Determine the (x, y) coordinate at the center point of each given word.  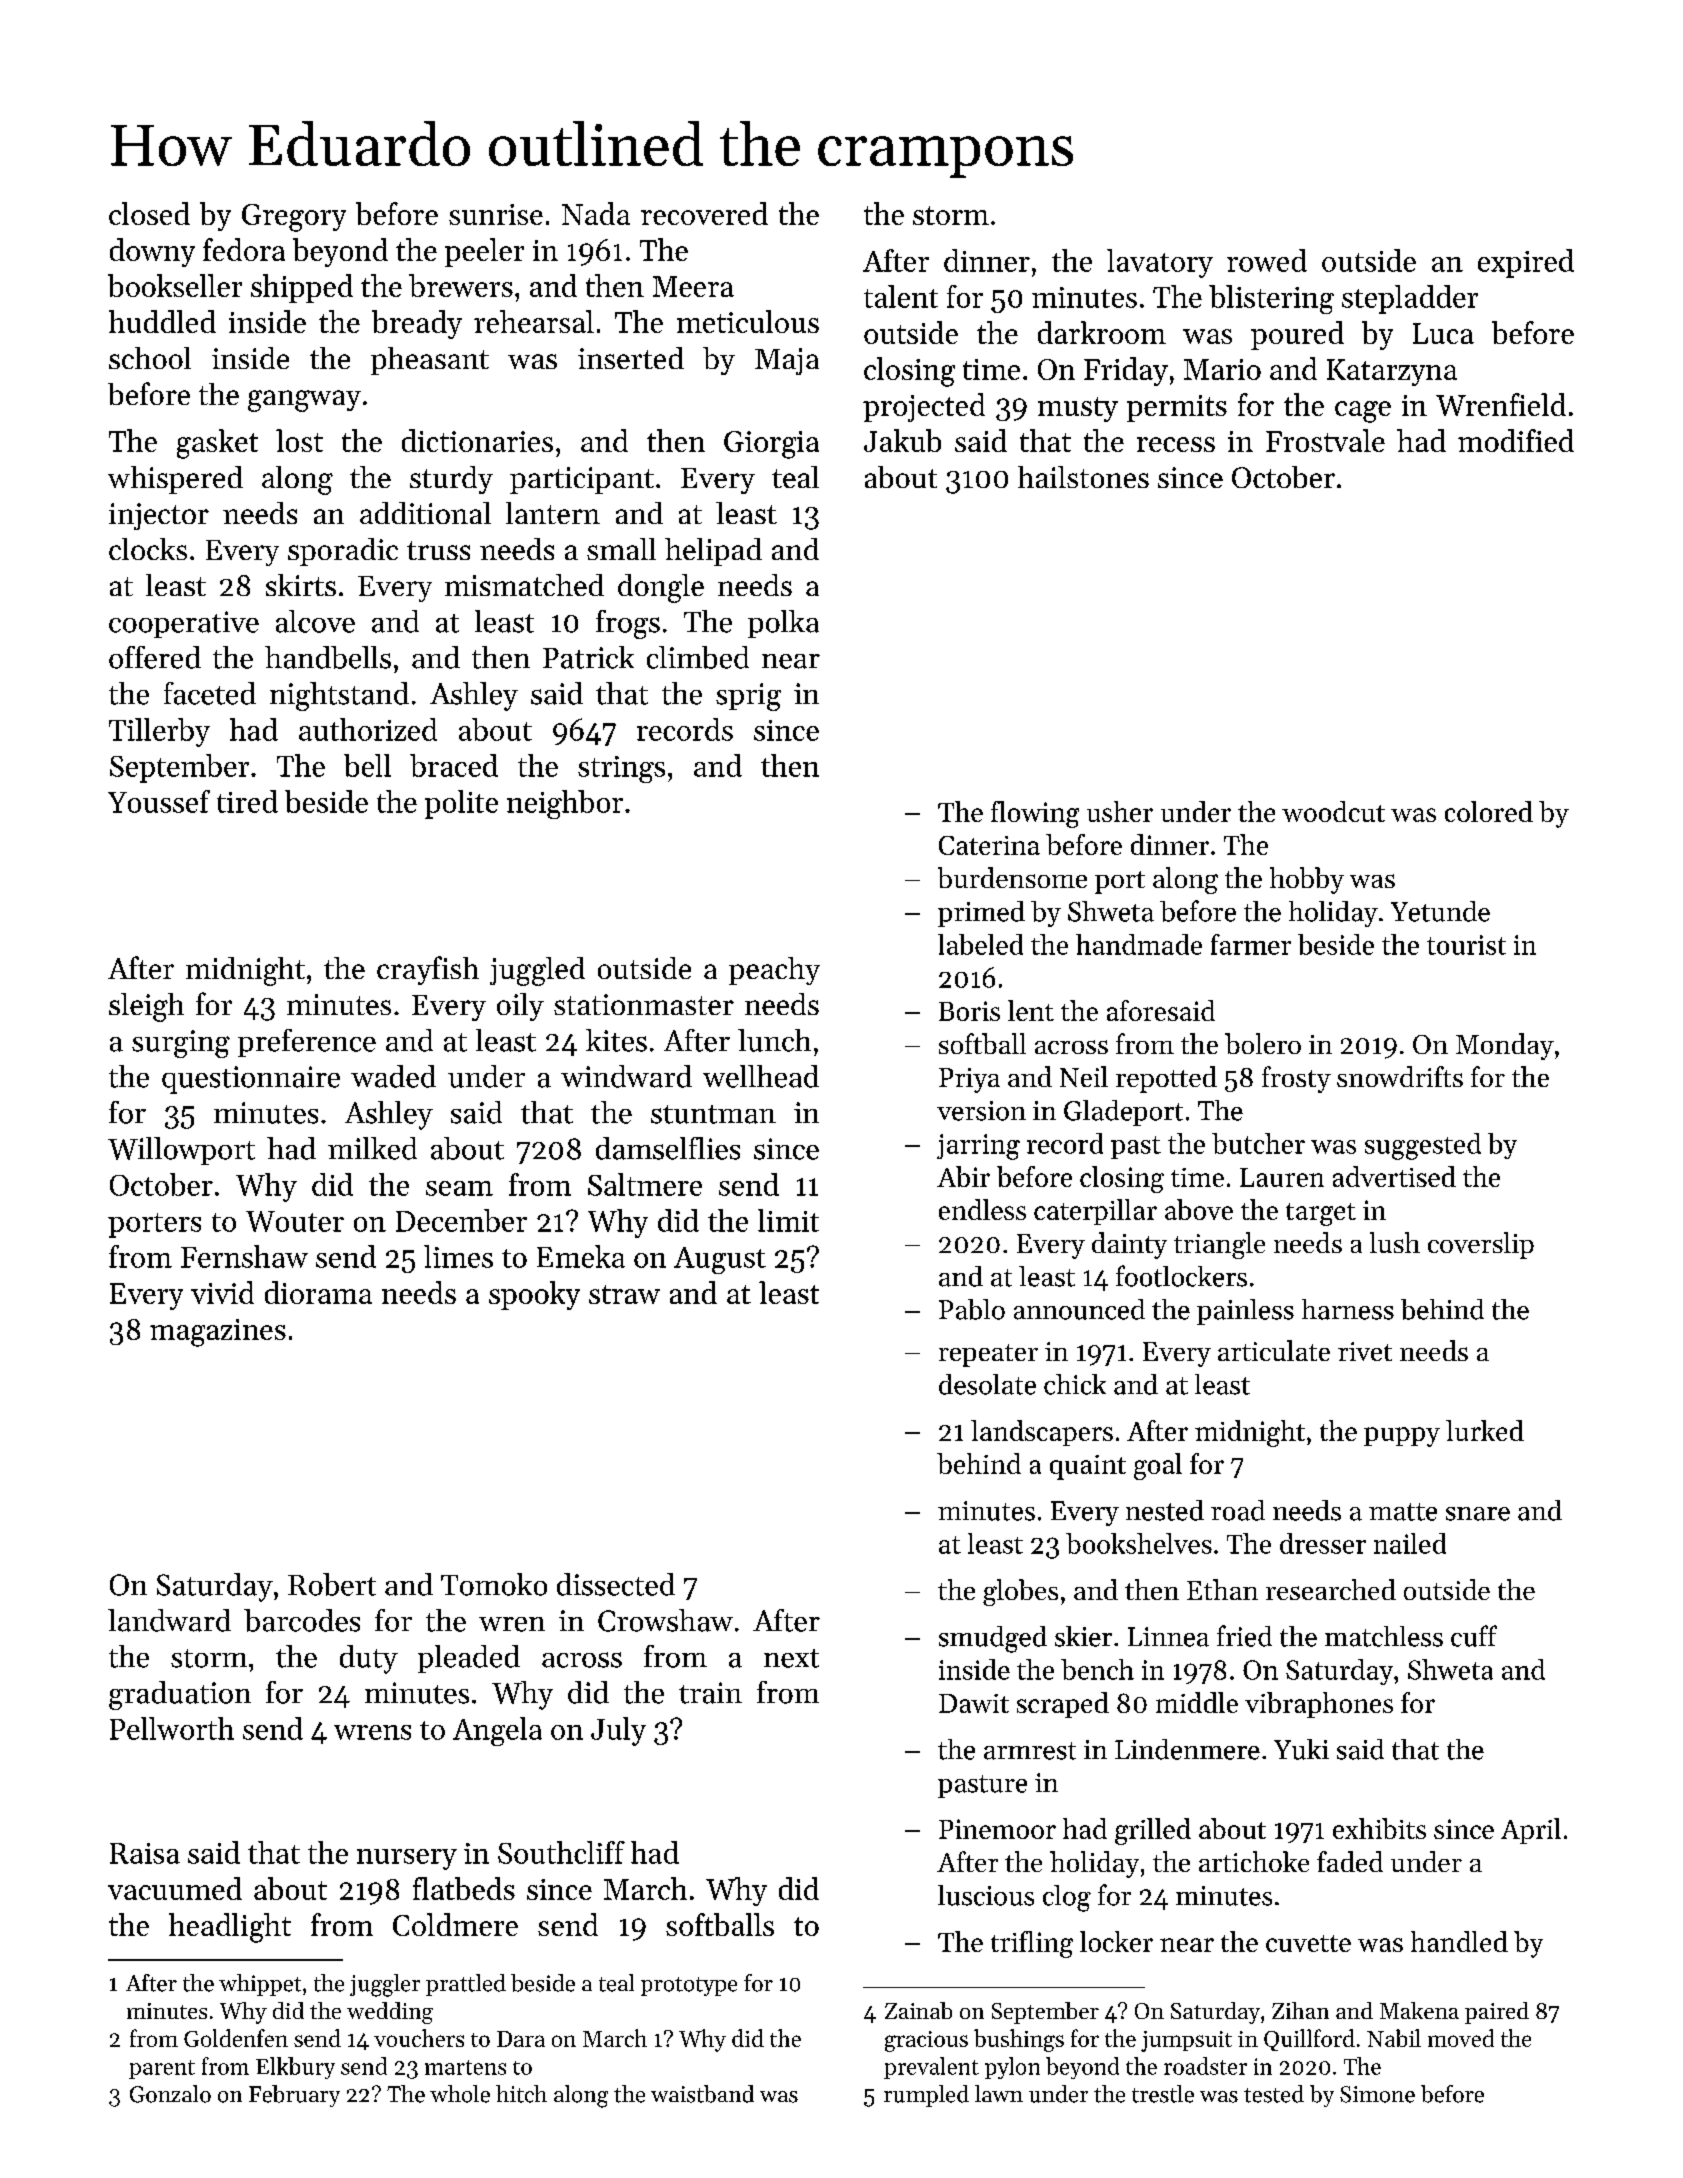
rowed (1267, 260)
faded (1350, 1861)
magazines (218, 1333)
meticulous (748, 321)
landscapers (1042, 1433)
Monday (1505, 1046)
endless (982, 1209)
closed (149, 213)
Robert (332, 1584)
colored (1489, 811)
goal (1158, 1466)
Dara (521, 2039)
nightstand (339, 696)
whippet (260, 1985)
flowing (1035, 814)
